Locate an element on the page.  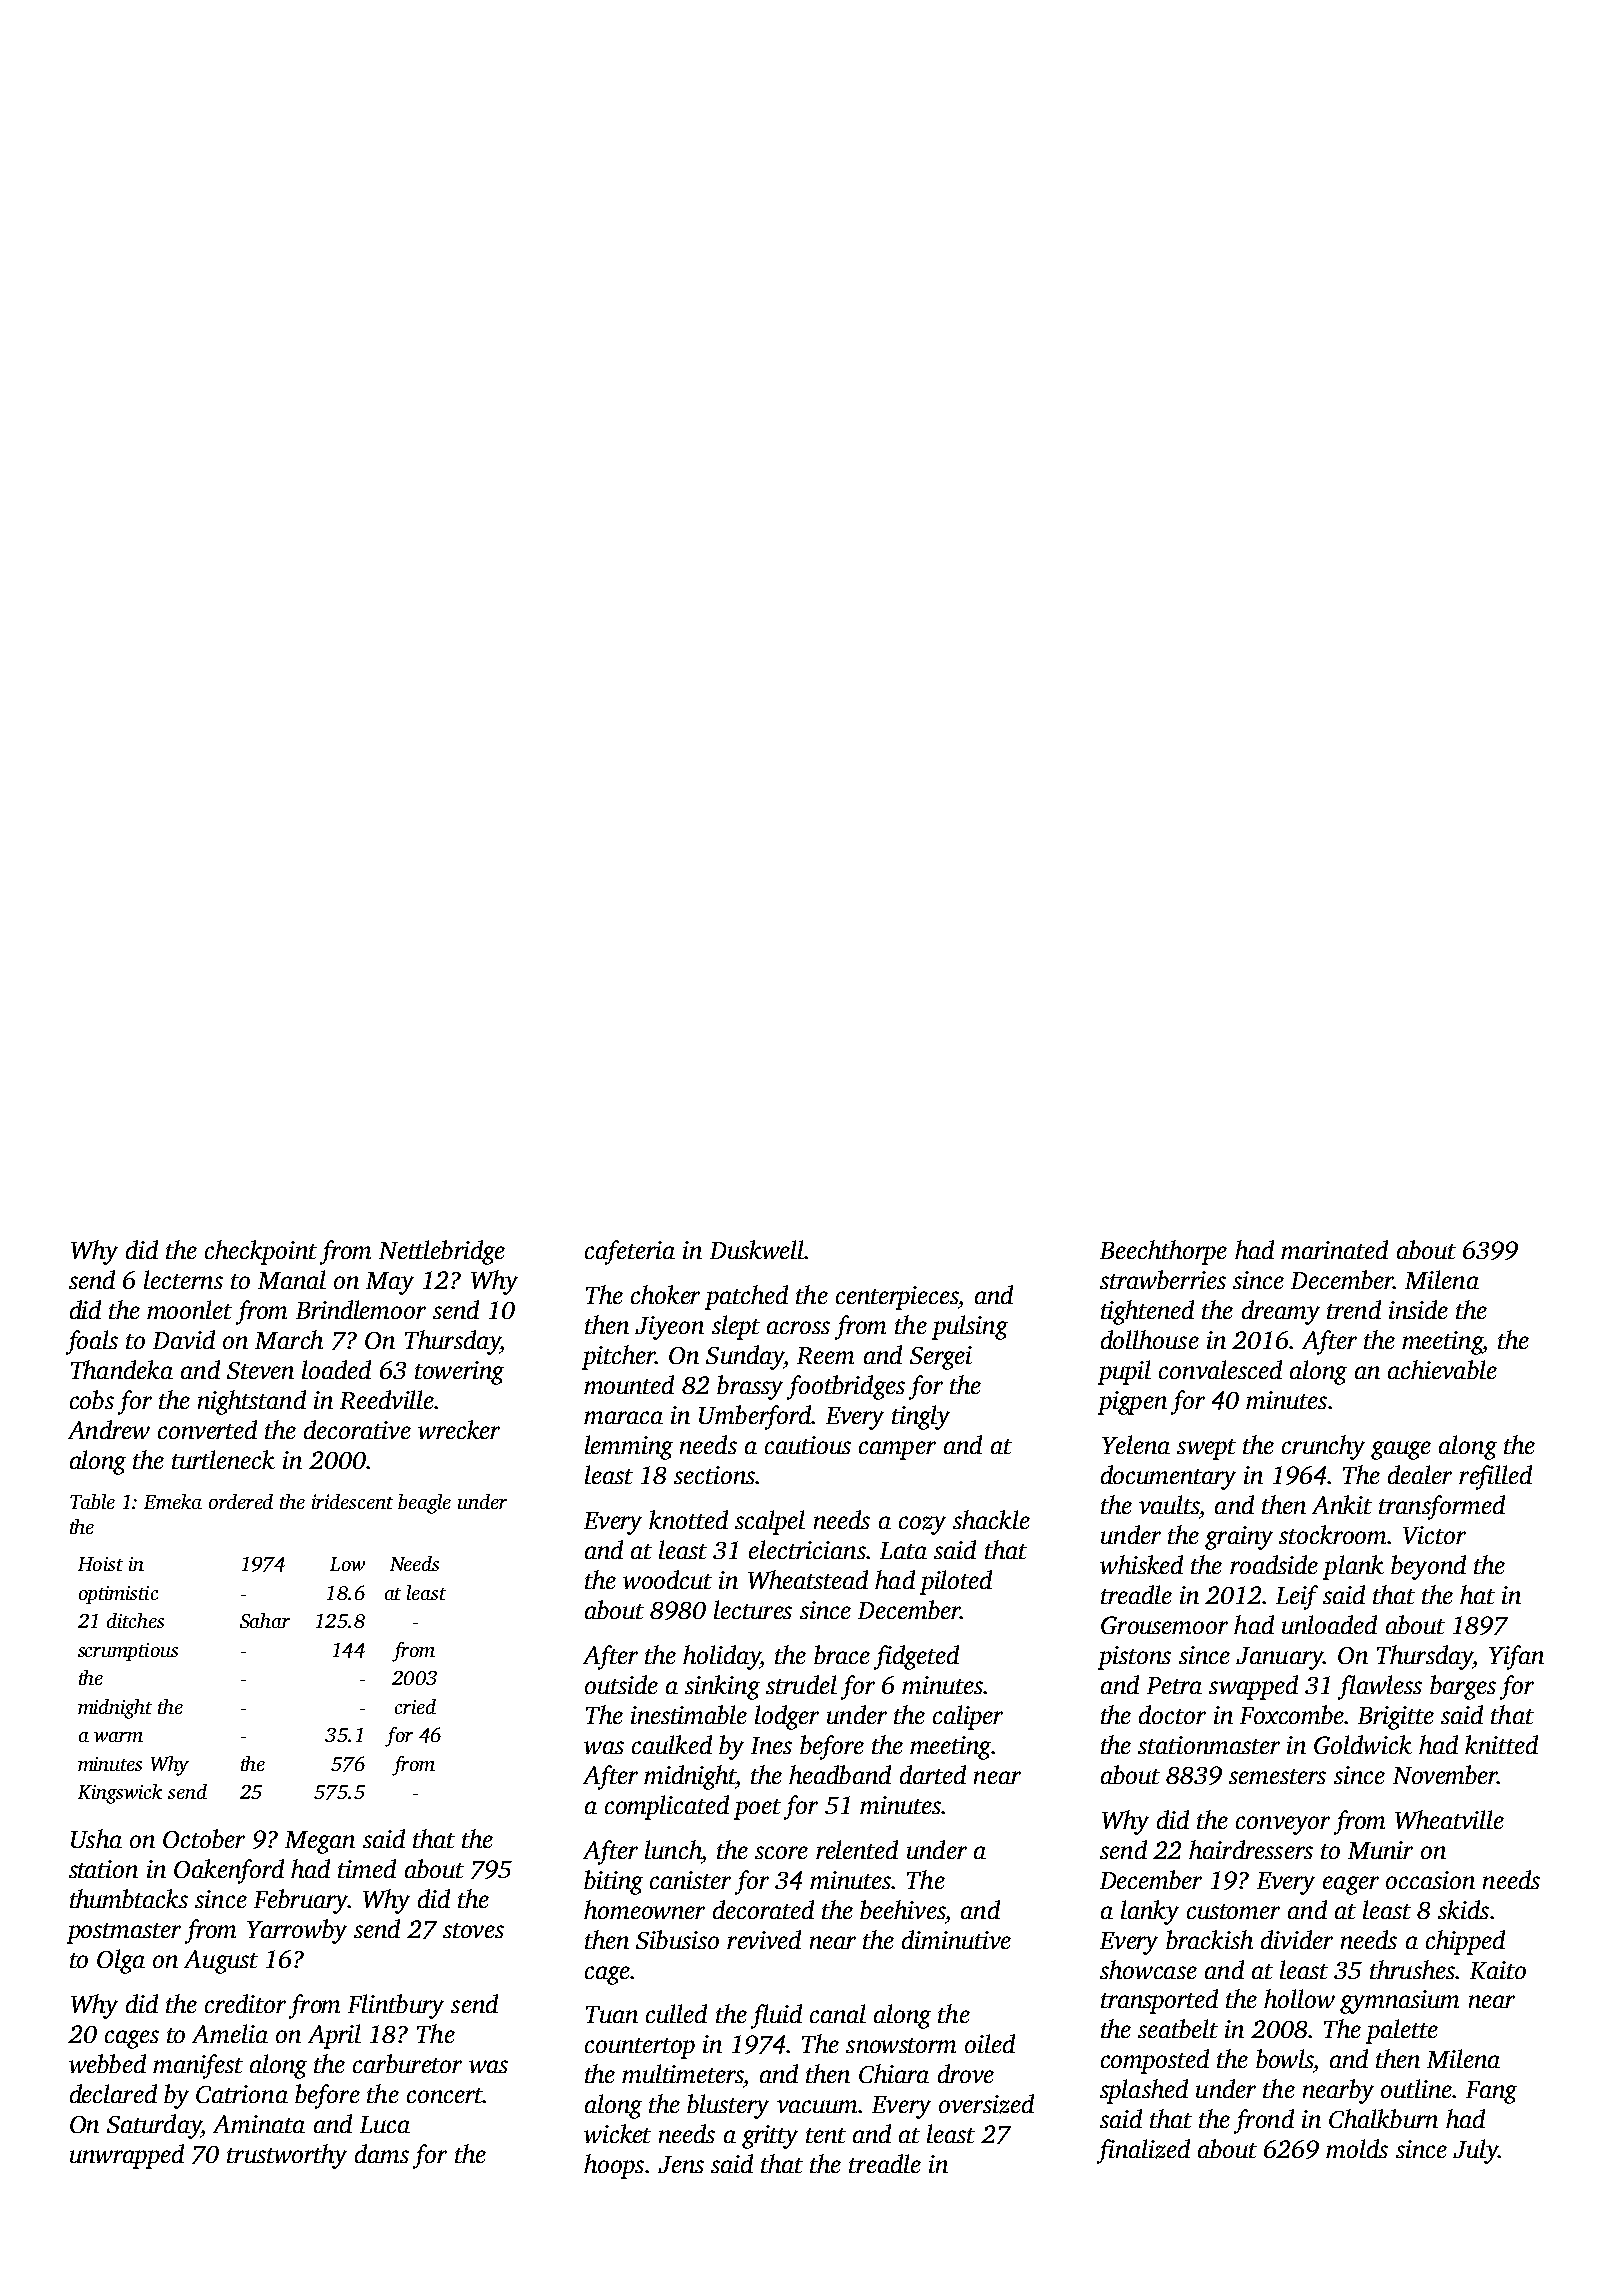
Duskwell is located at coordinates (757, 1249).
